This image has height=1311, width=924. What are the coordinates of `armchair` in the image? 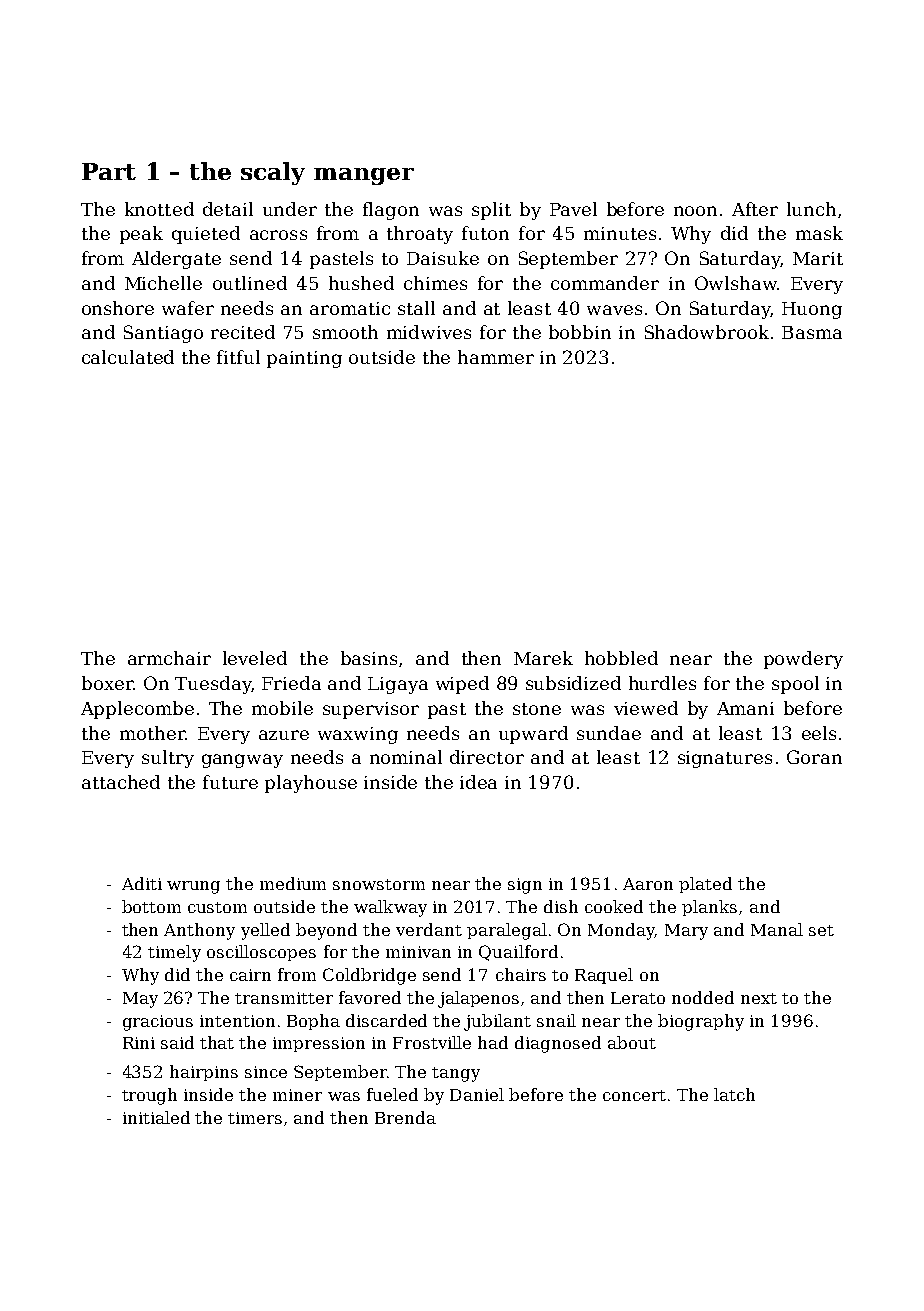 It's located at (169, 658).
